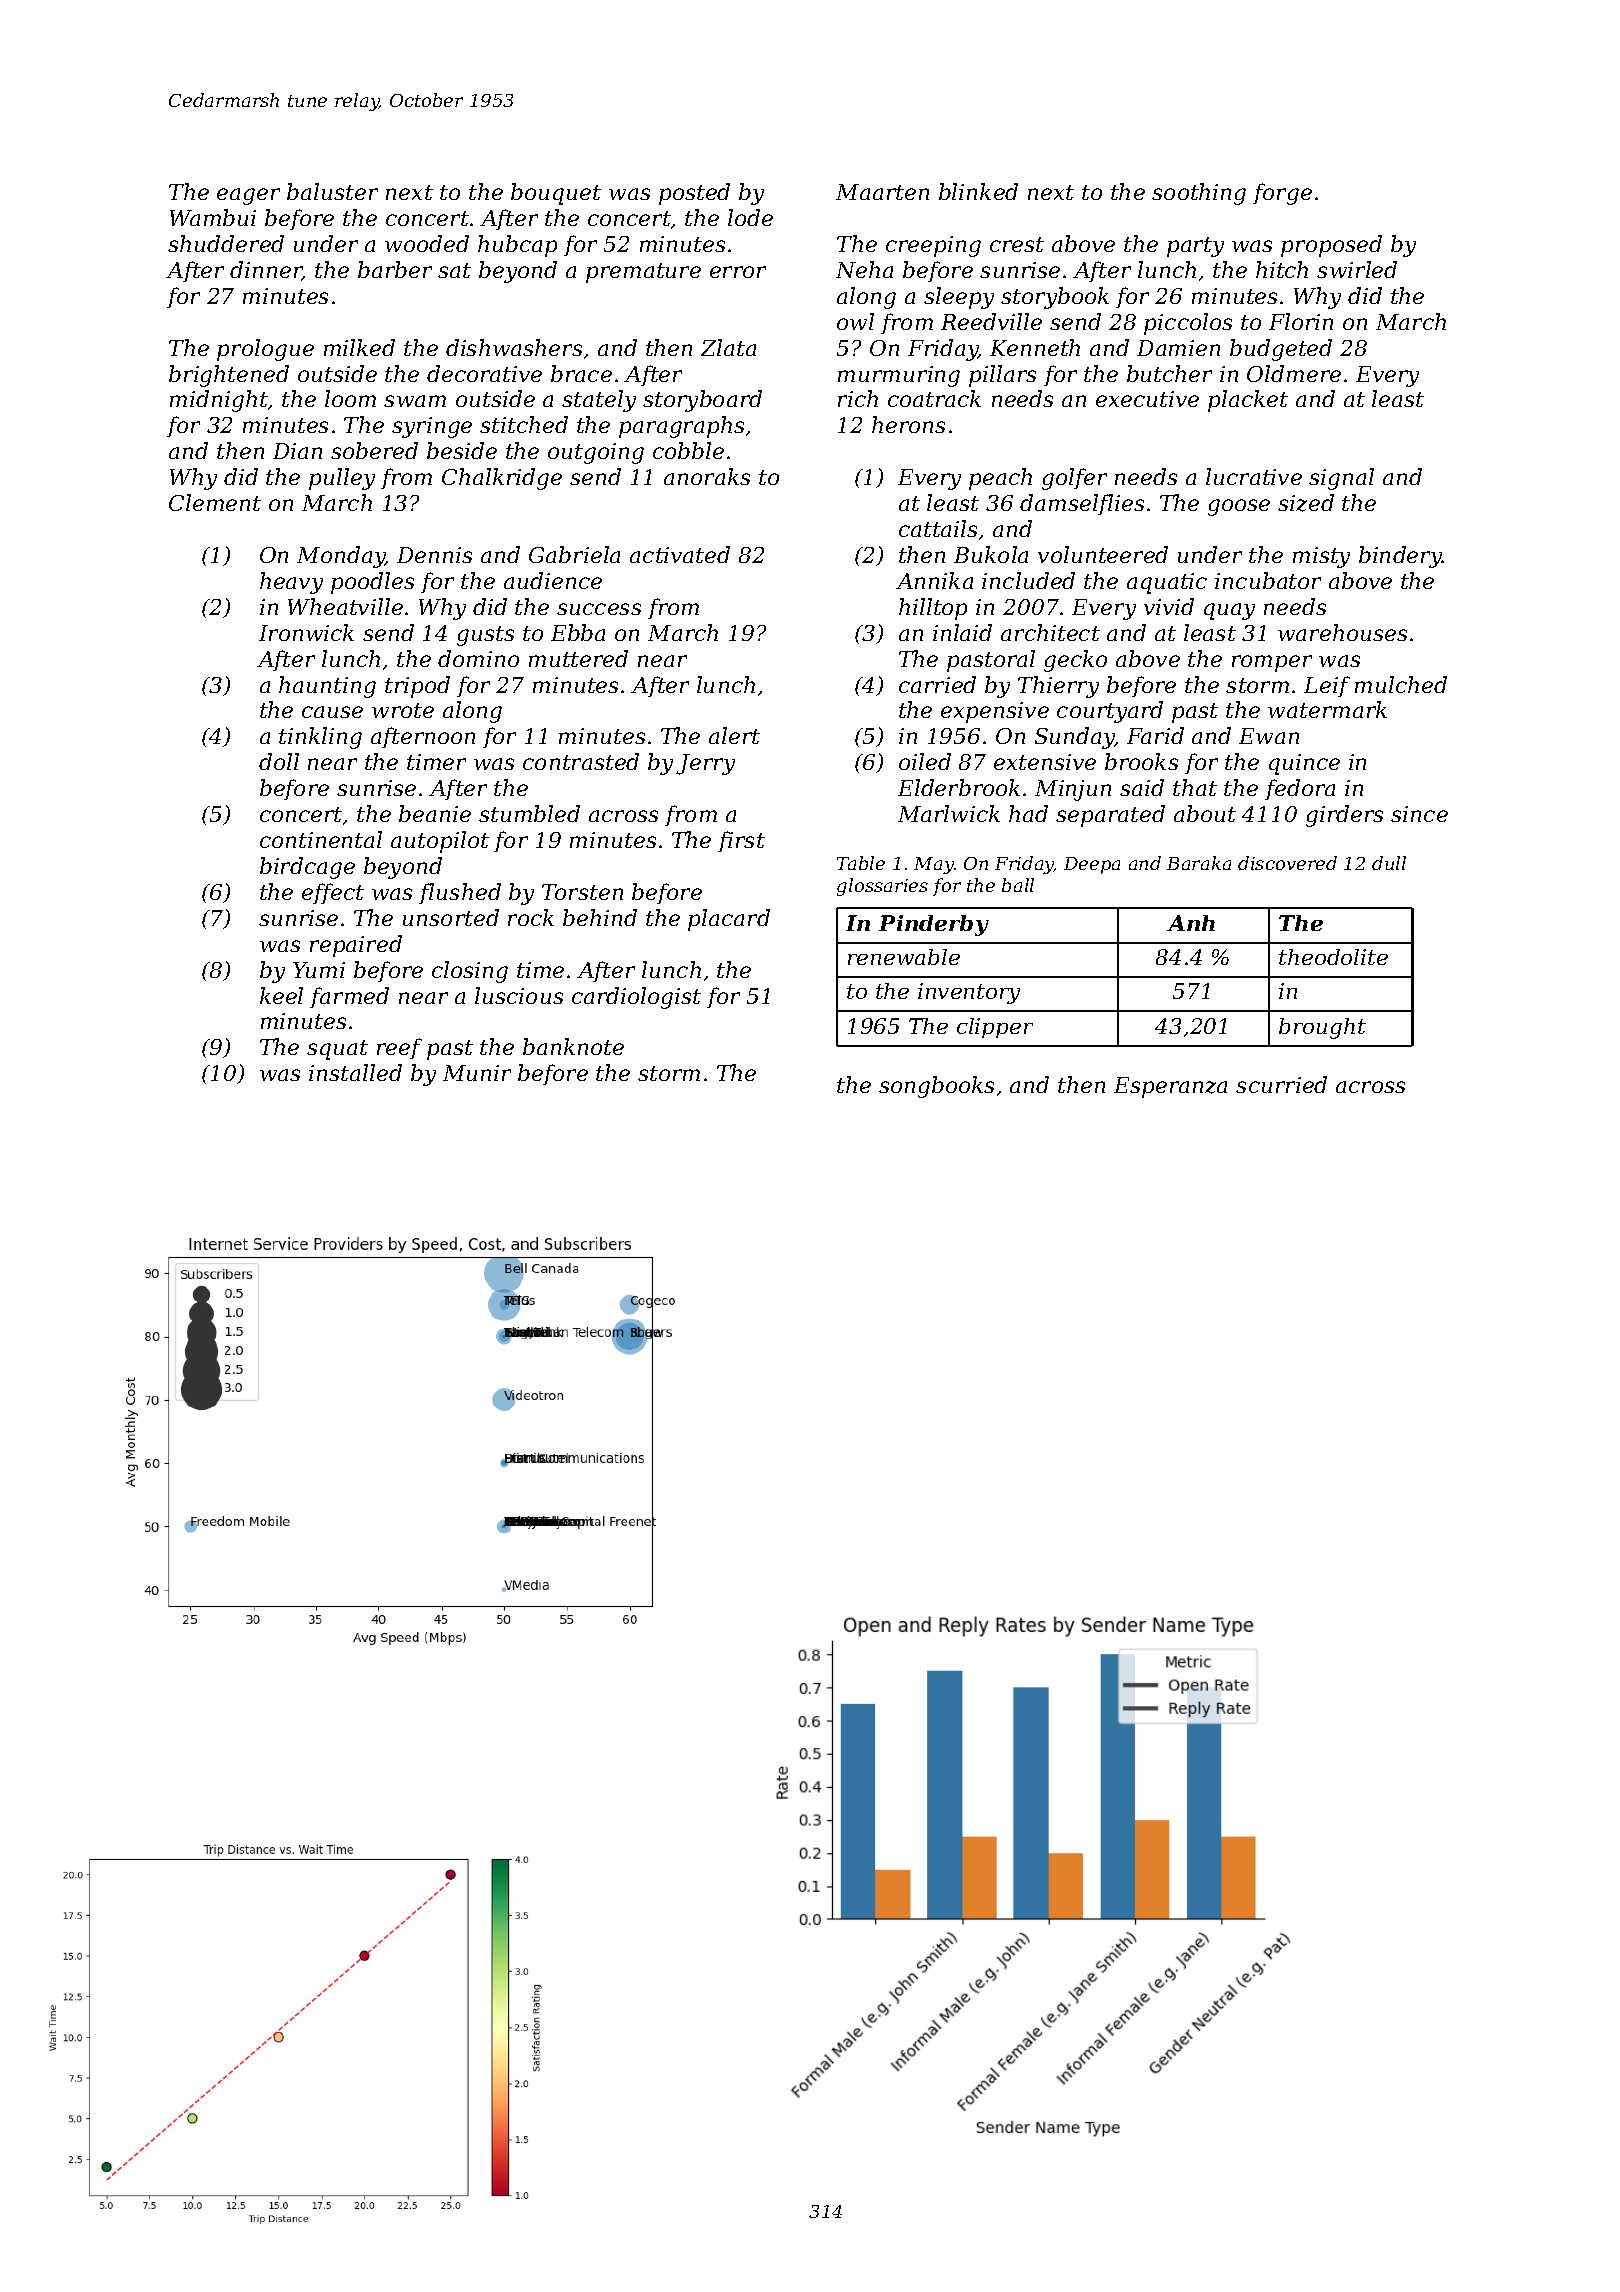  What do you see at coordinates (213, 217) in the page?
I see `Wambui` at bounding box center [213, 217].
